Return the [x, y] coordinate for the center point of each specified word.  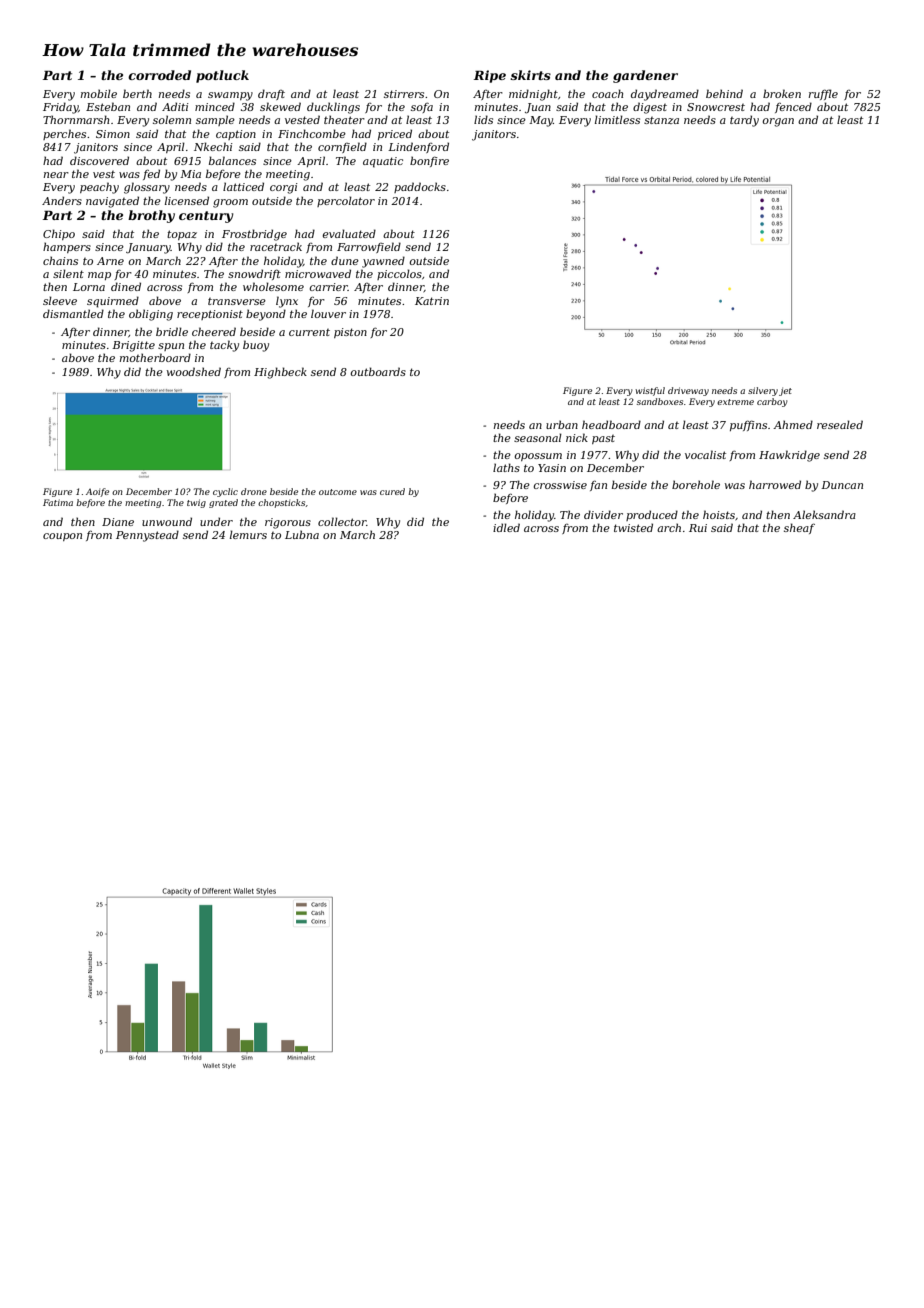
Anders [62, 200]
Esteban [108, 106]
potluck [222, 76]
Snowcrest [716, 107]
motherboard [155, 357]
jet [785, 391]
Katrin [432, 301]
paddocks [420, 187]
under [216, 521]
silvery [763, 391]
